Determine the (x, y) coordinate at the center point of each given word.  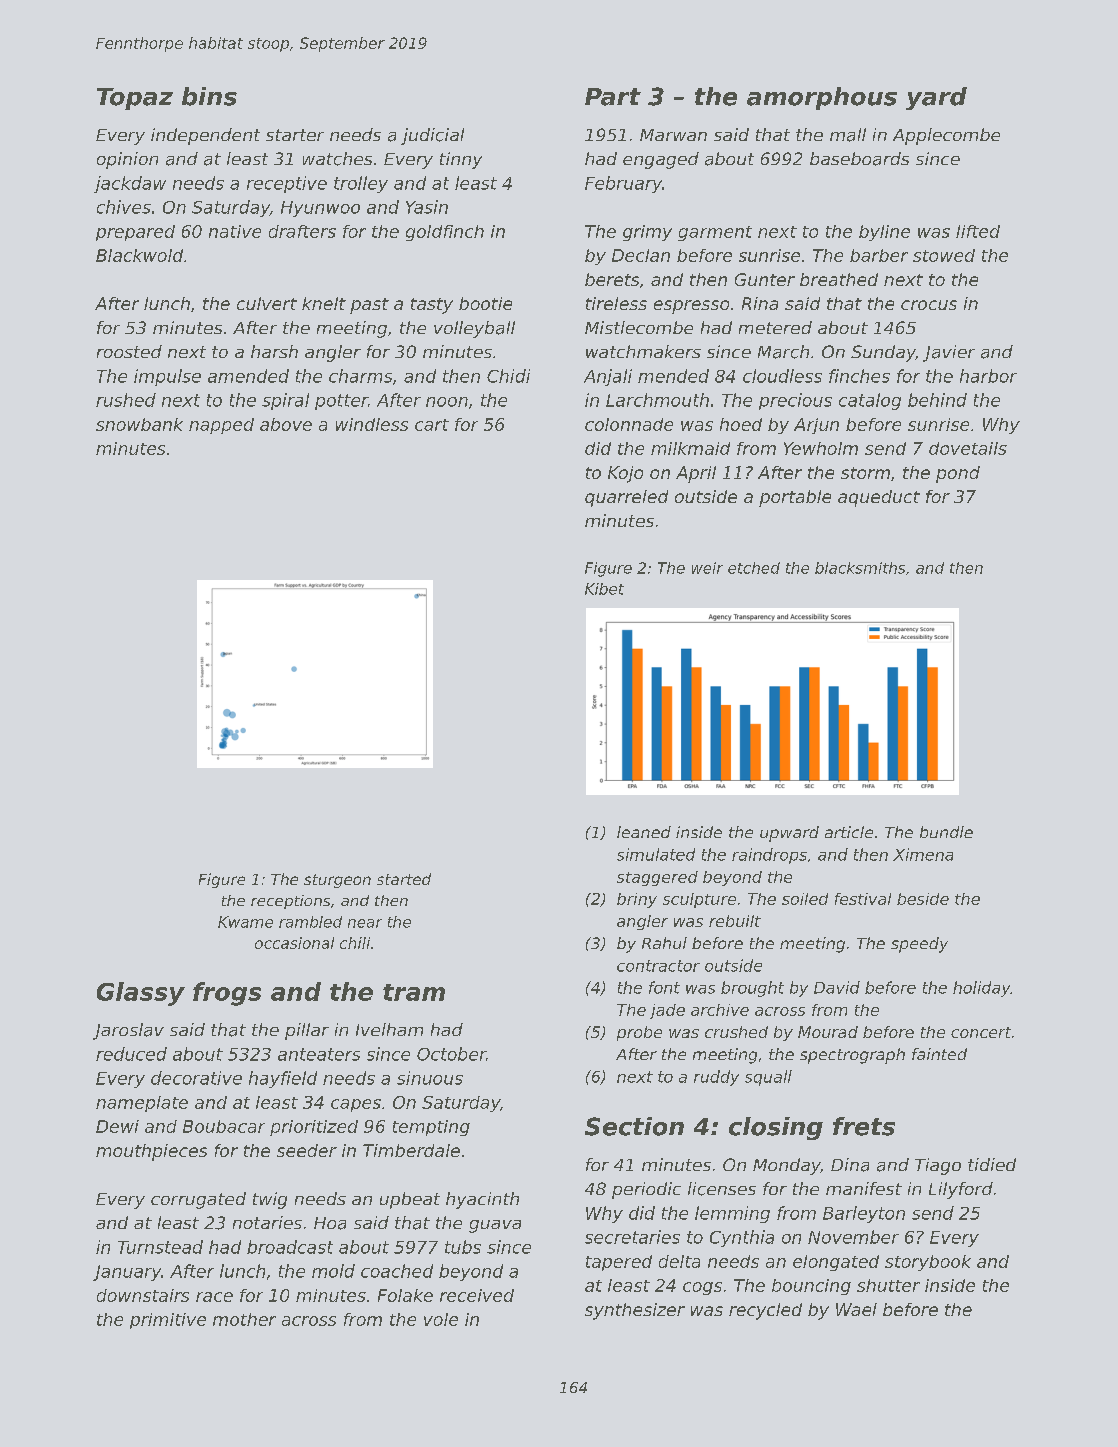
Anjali (608, 377)
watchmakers (643, 351)
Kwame (245, 922)
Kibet (604, 589)
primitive (168, 1321)
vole (441, 1319)
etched (754, 568)
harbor (988, 376)
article (849, 832)
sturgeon (337, 881)
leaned (644, 832)
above (286, 424)
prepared (135, 233)
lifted (978, 231)
